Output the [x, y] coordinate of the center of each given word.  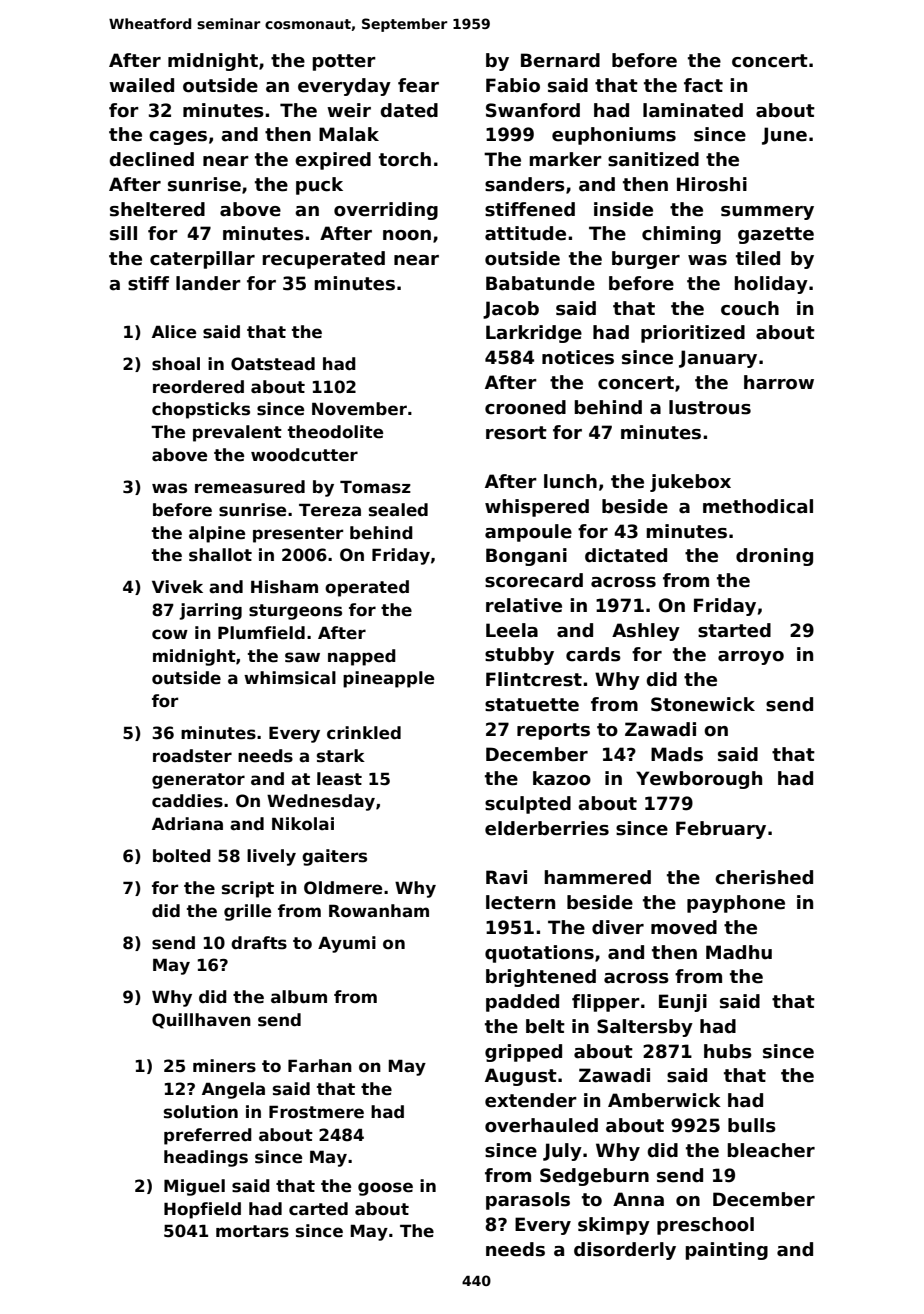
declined [151, 159]
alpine [217, 534]
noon [407, 235]
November [359, 409]
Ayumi [347, 944]
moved [684, 927]
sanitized [653, 159]
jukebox [690, 483]
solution [201, 1112]
